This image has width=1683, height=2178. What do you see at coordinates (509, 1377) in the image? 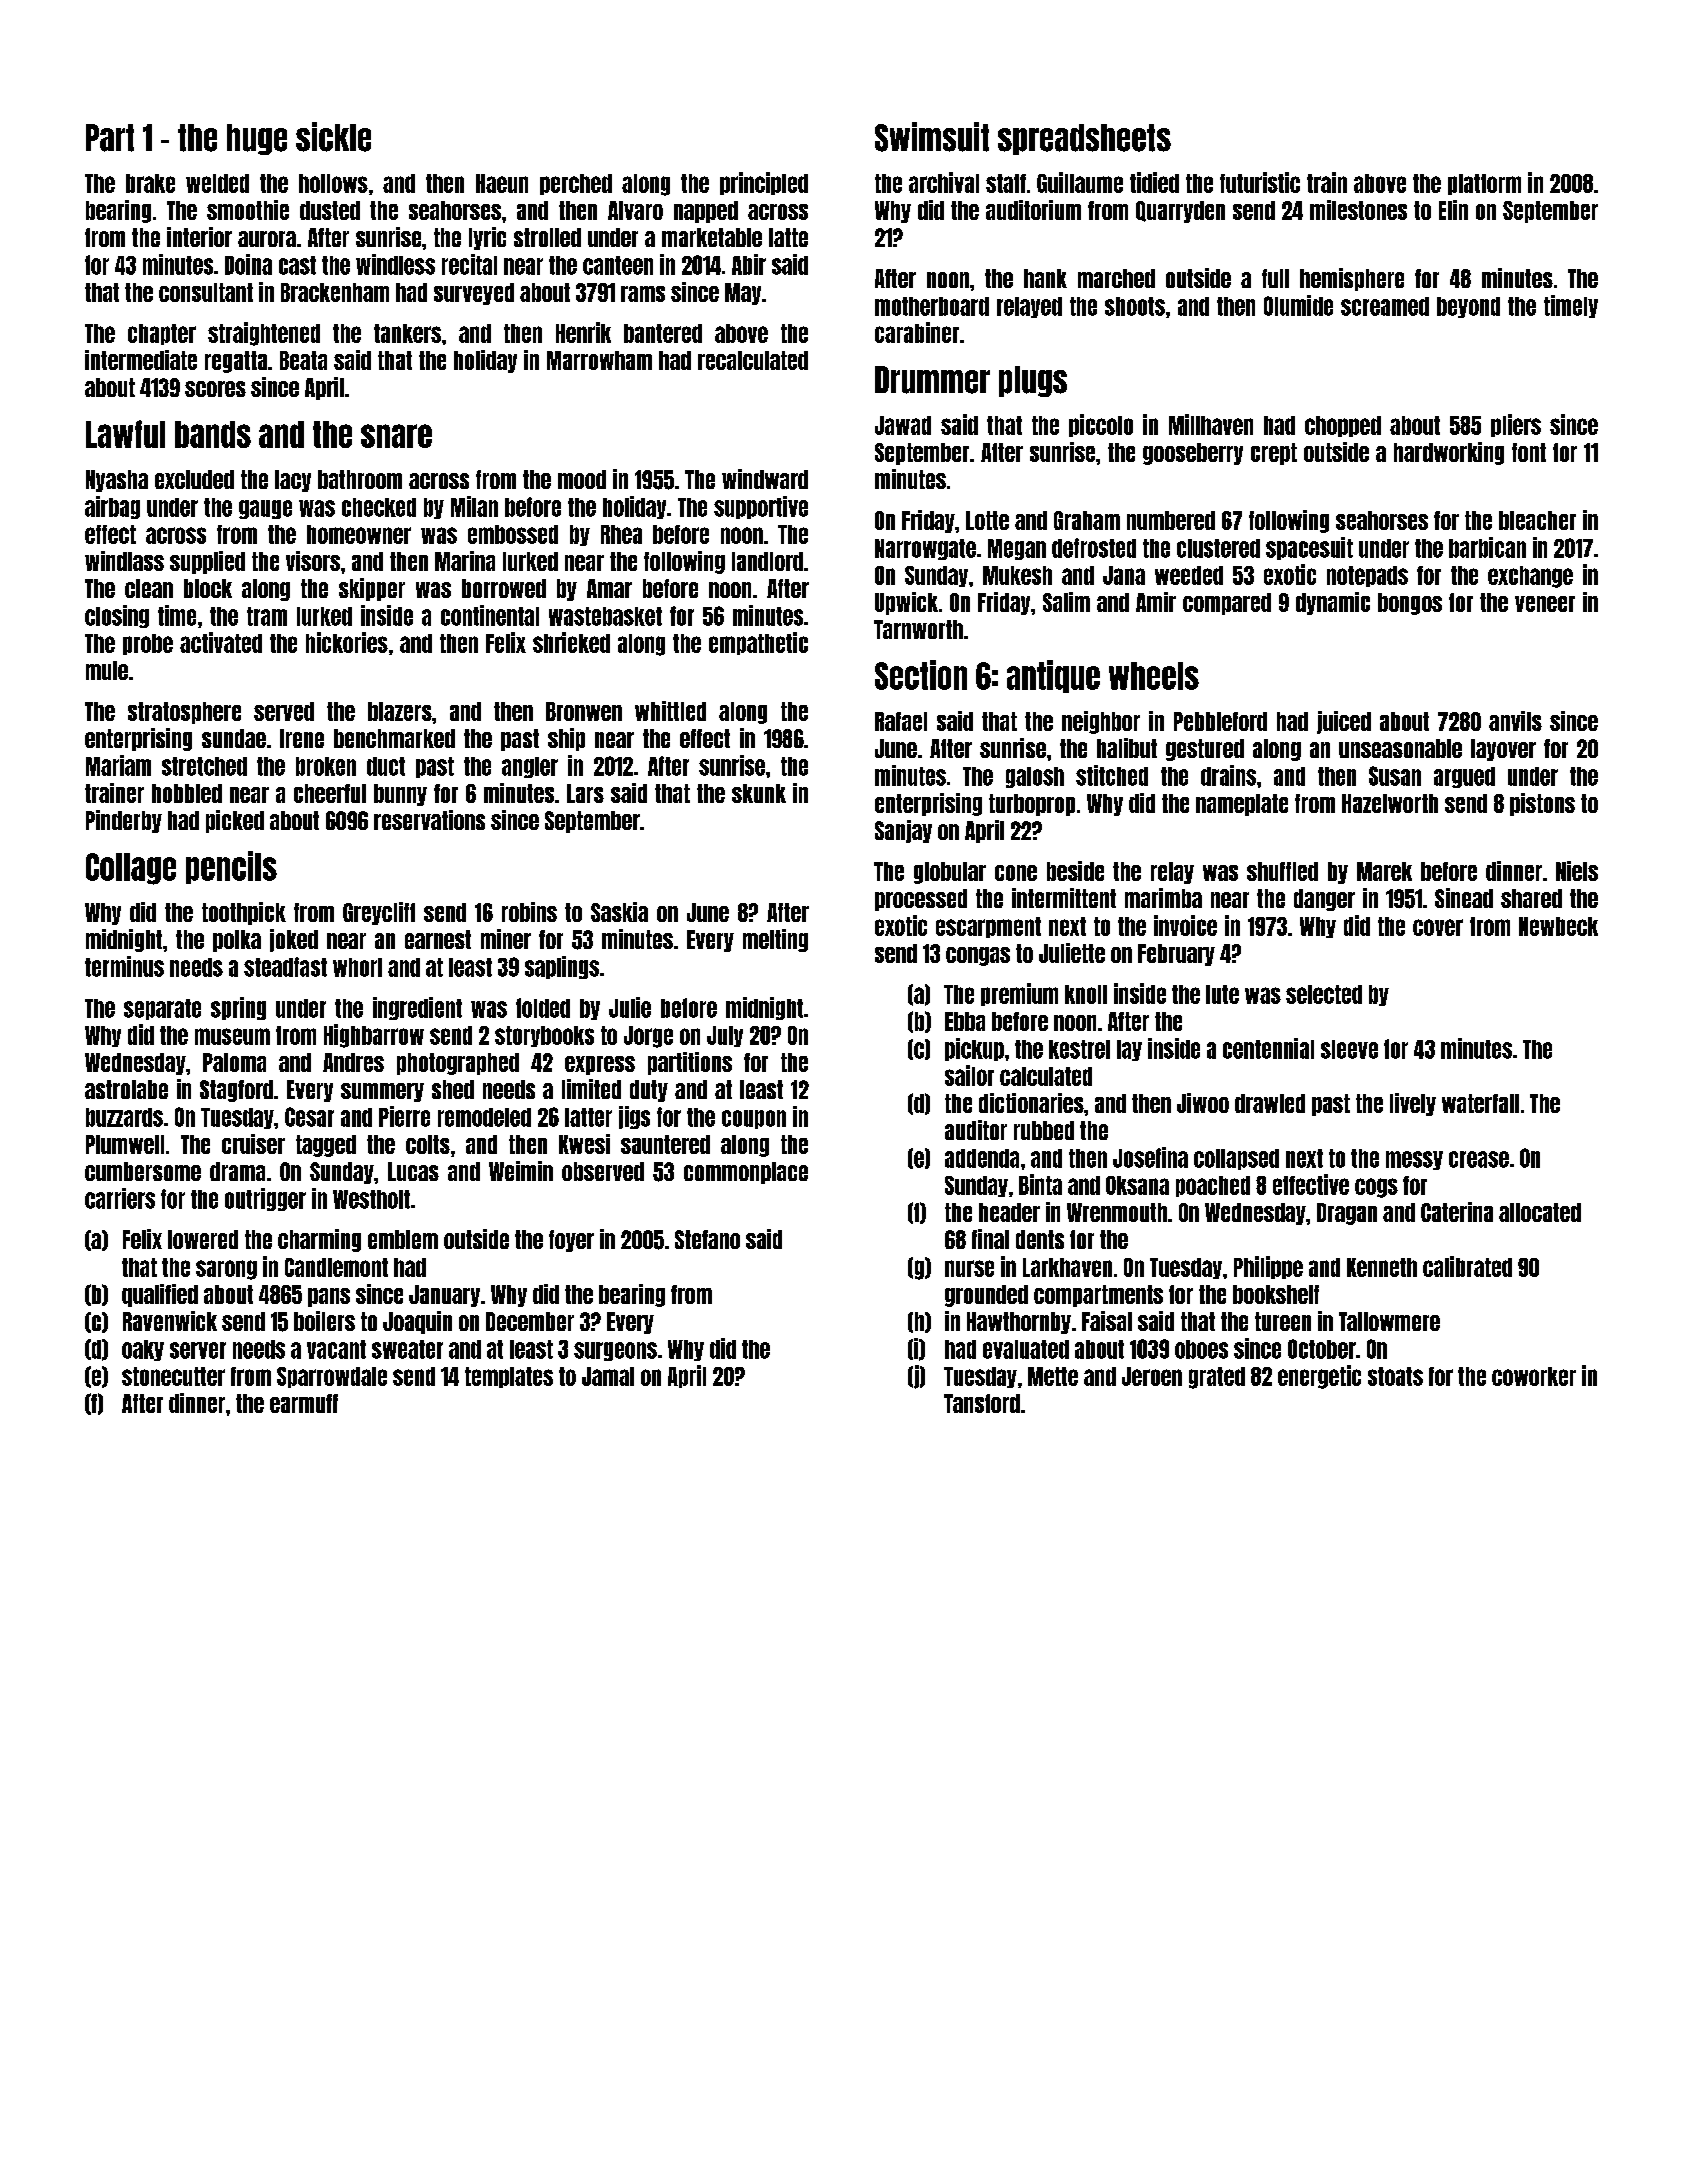
I see `templates` at bounding box center [509, 1377].
